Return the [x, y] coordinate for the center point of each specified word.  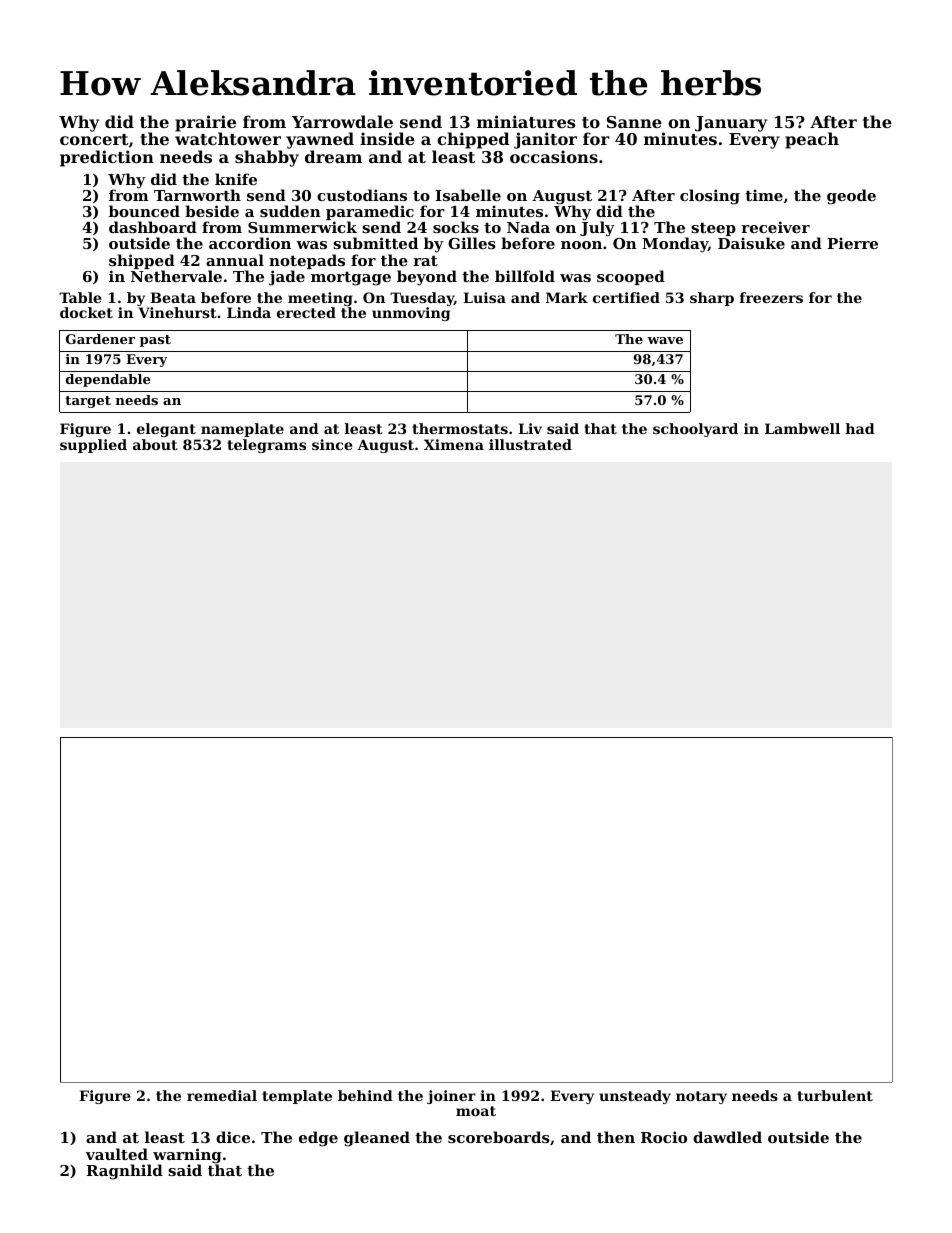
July [597, 229]
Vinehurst [177, 313]
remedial [222, 1095]
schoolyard [695, 430]
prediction [107, 158]
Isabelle [468, 195]
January [731, 124]
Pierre [852, 243]
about [155, 444]
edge [318, 1139]
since [332, 444]
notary [701, 1097]
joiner [451, 1097]
